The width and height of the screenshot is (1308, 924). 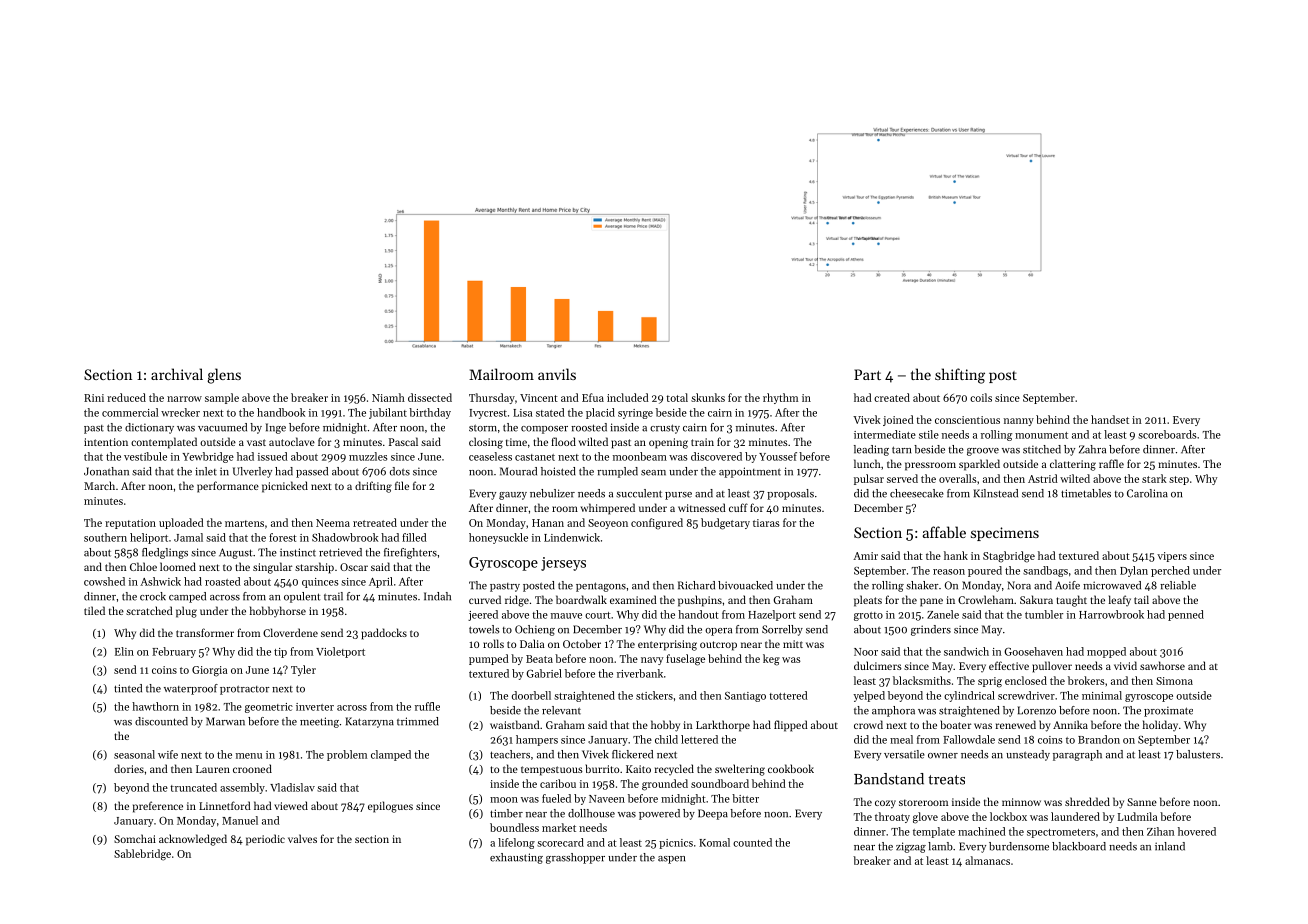 I want to click on Sanne, so click(x=1142, y=802).
